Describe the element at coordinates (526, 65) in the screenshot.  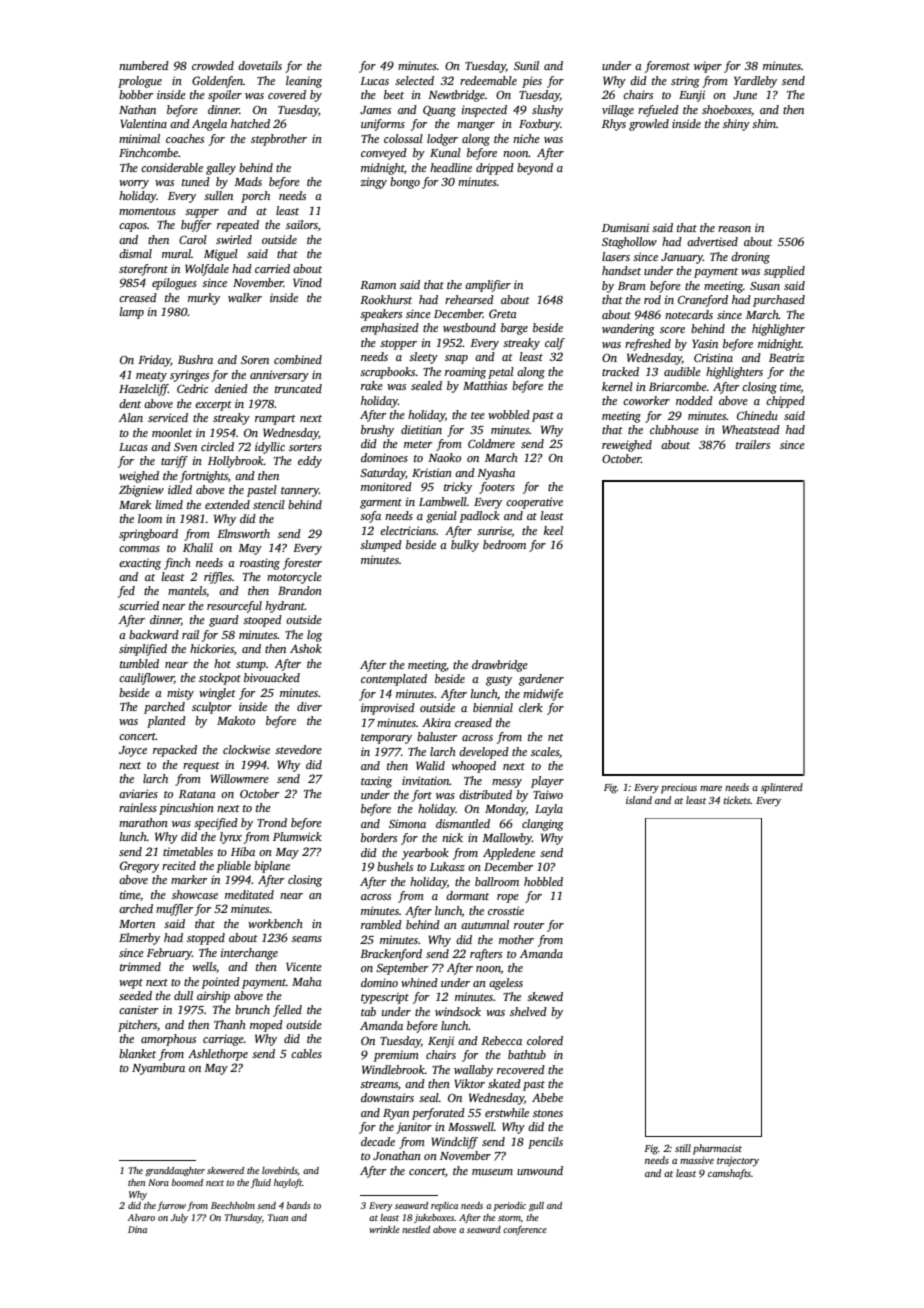
I see `Sunil` at that location.
